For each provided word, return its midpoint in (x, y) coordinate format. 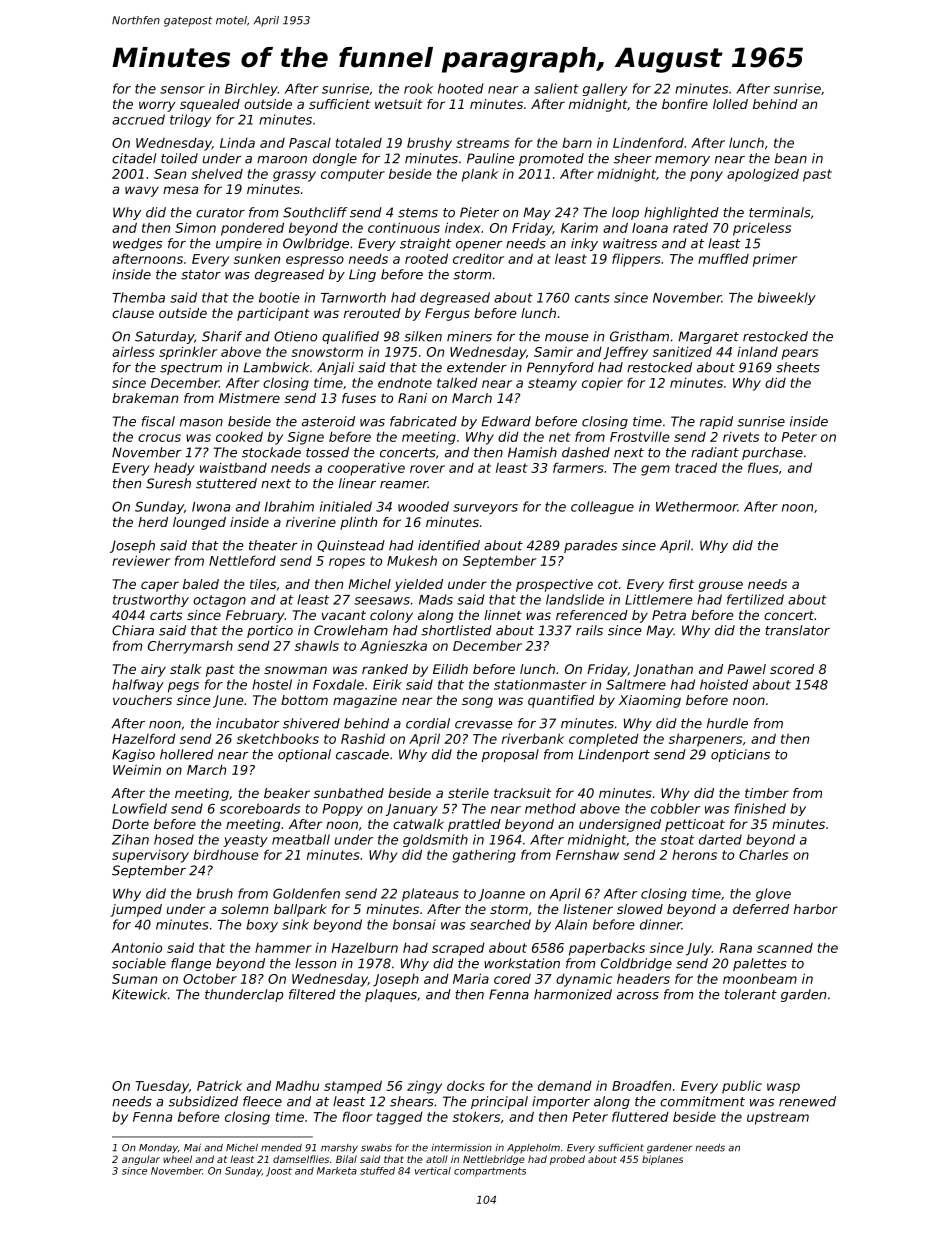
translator (797, 630)
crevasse (484, 725)
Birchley (251, 89)
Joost (279, 1172)
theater (273, 545)
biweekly (787, 298)
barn (577, 143)
